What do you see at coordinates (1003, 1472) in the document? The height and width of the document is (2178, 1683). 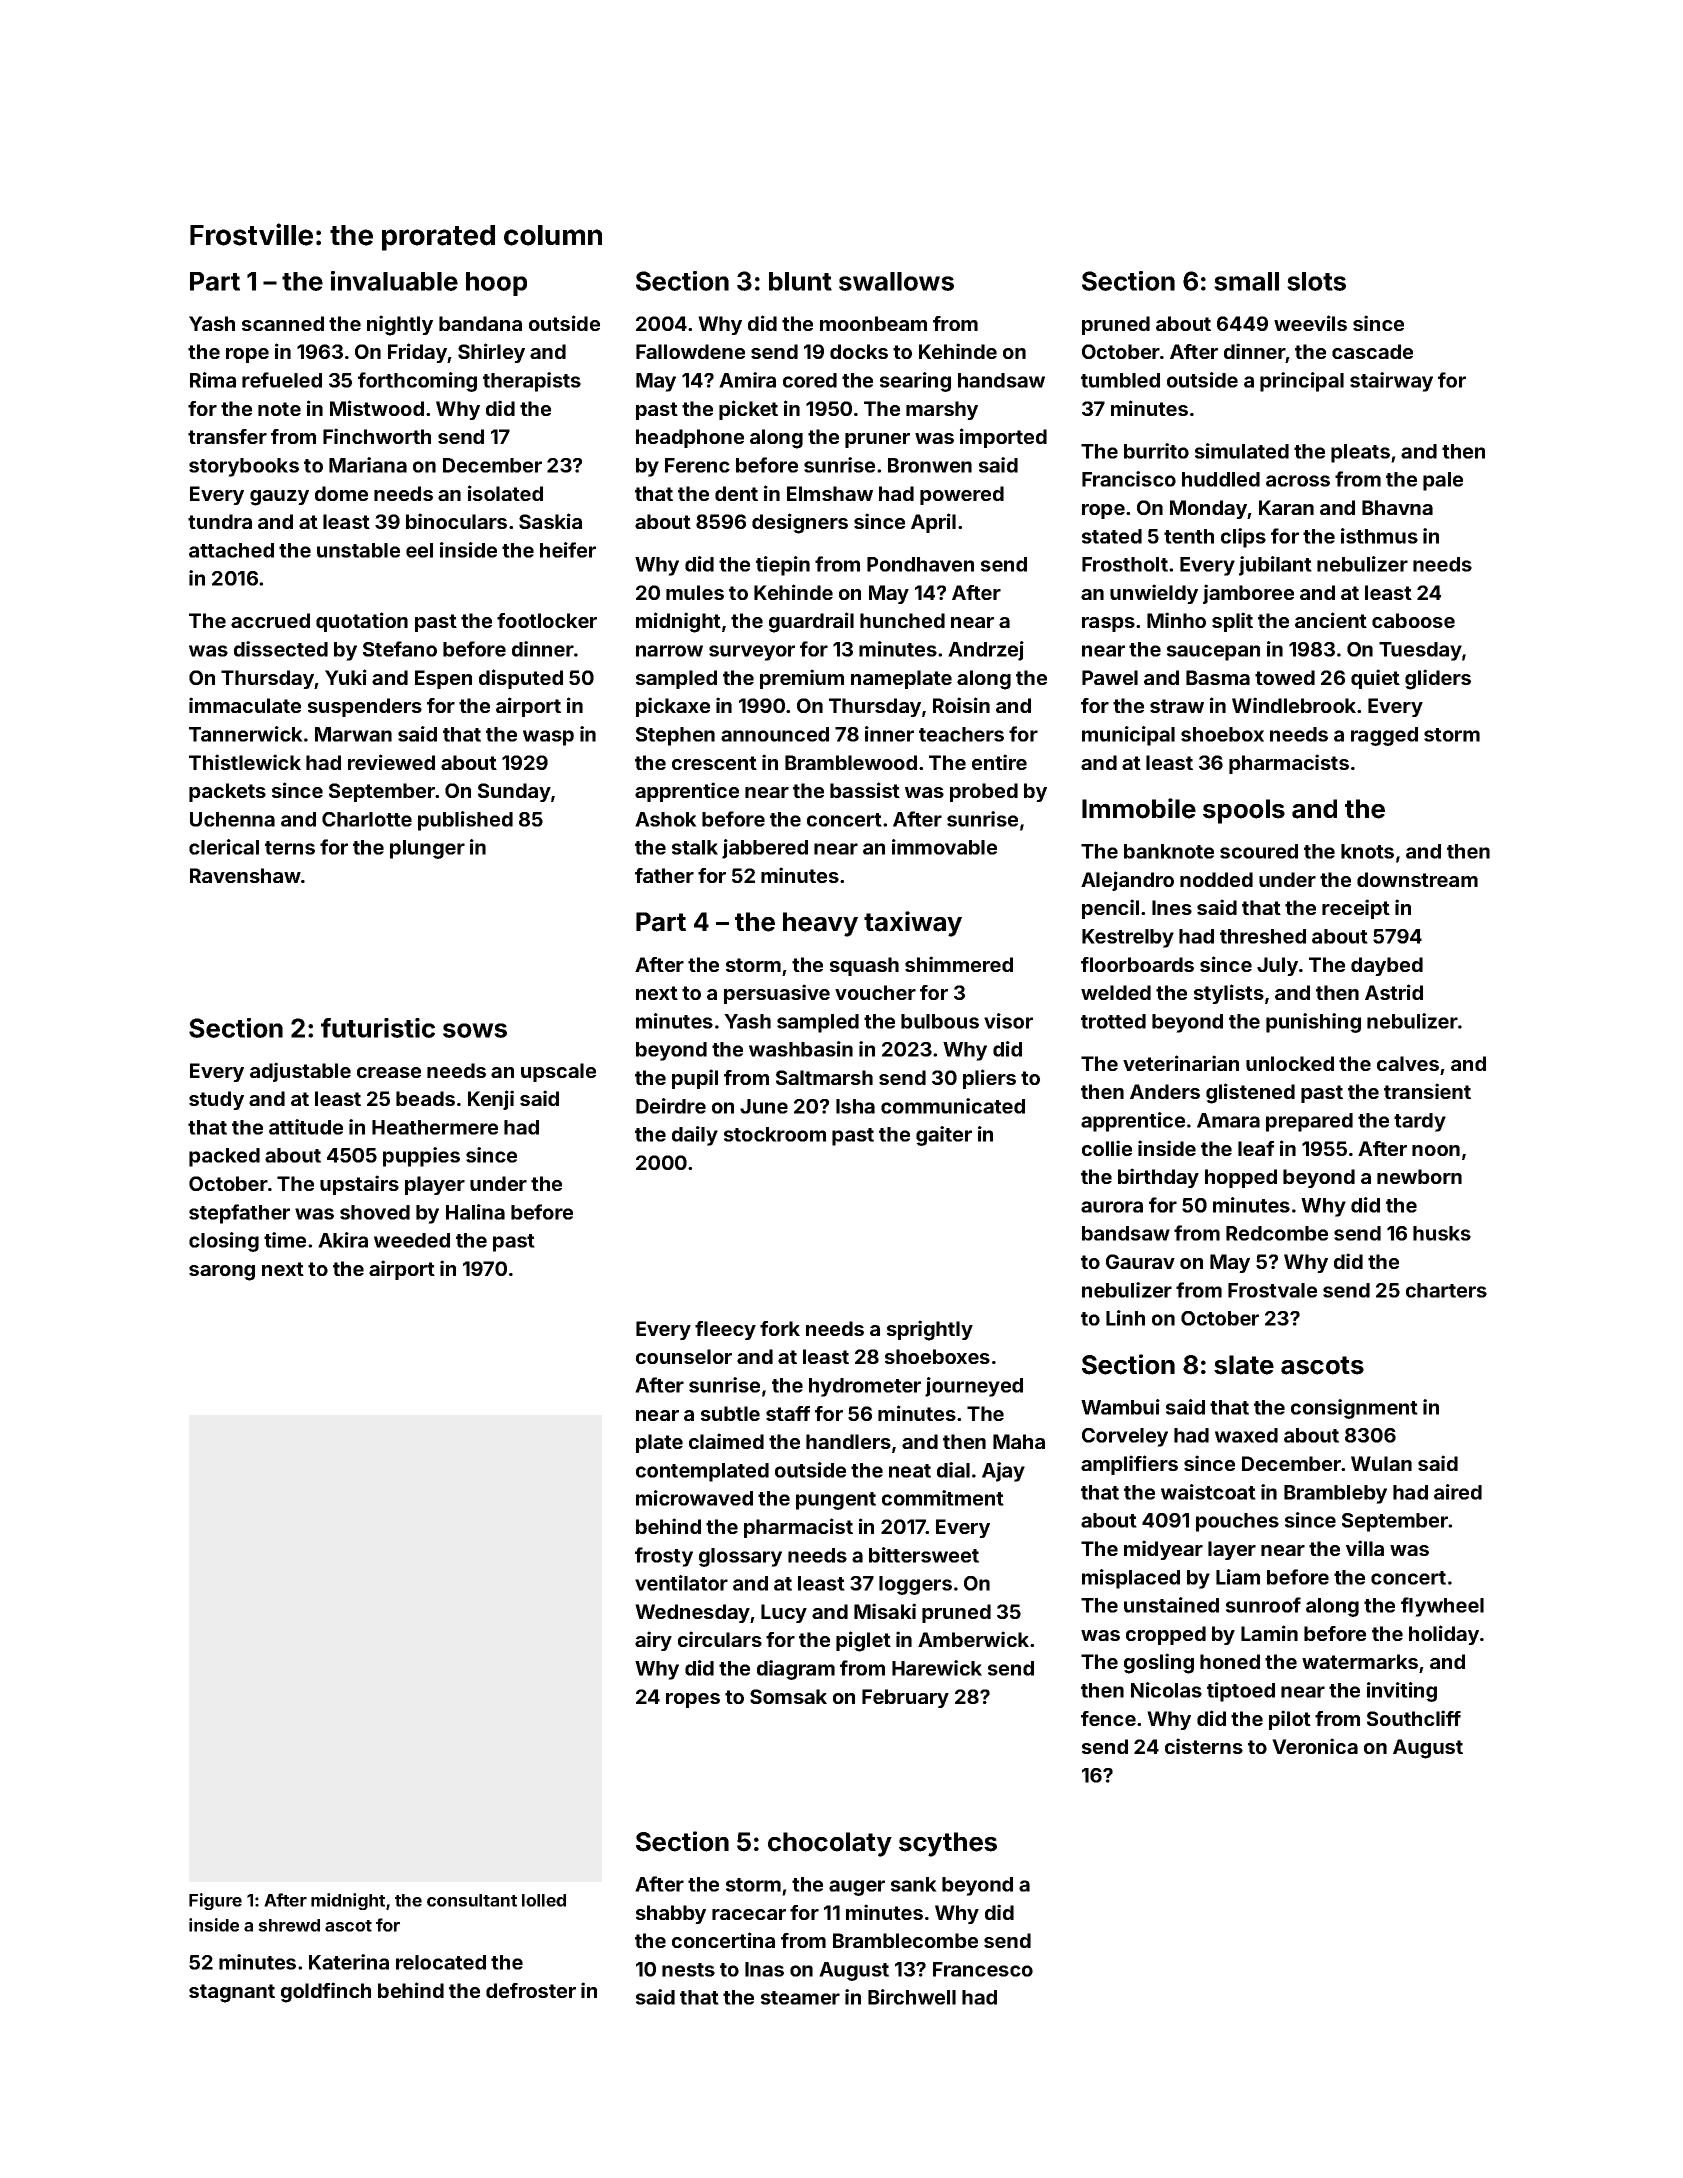 I see `Ajay` at bounding box center [1003, 1472].
